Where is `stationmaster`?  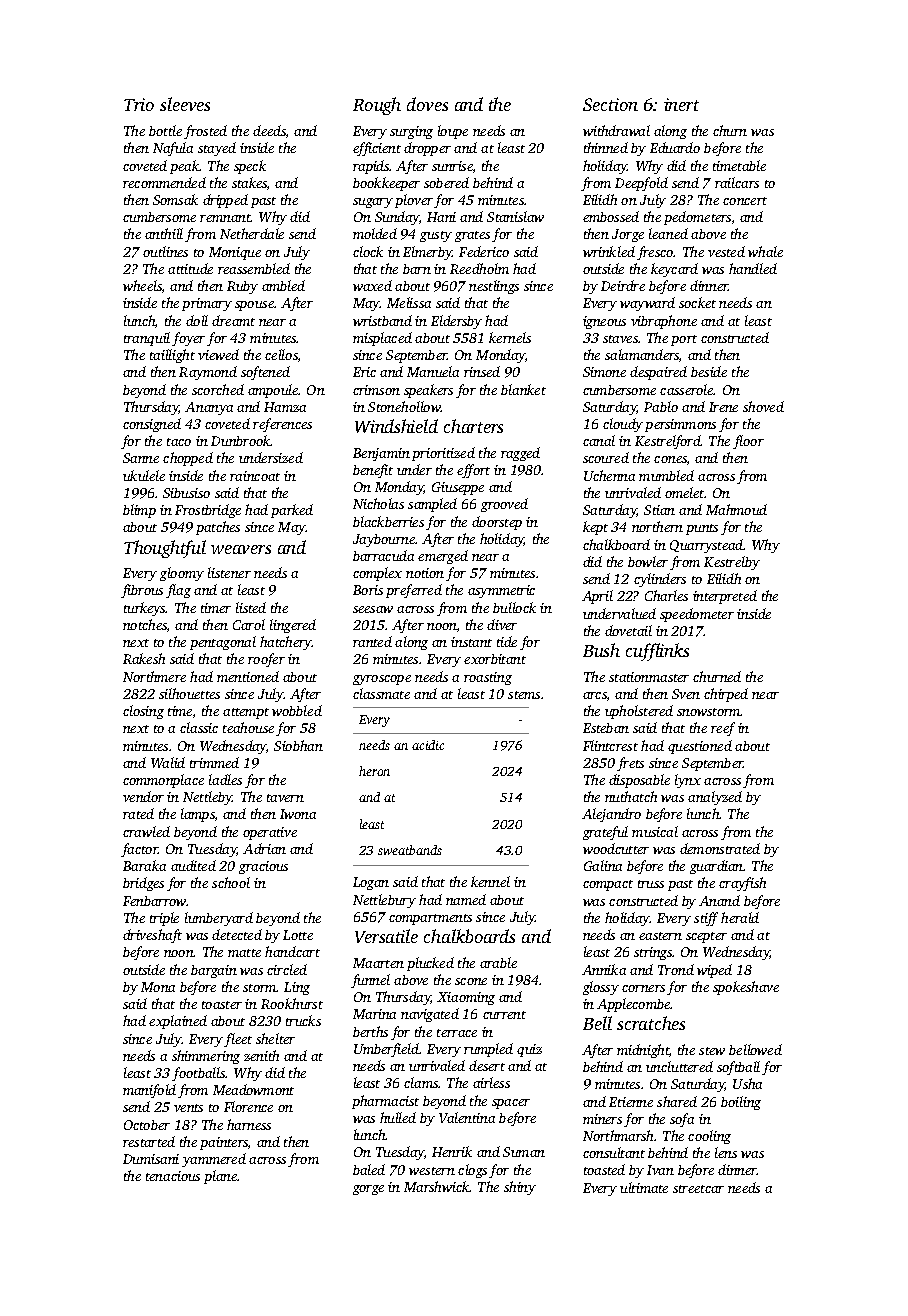 stationmaster is located at coordinates (649, 677).
